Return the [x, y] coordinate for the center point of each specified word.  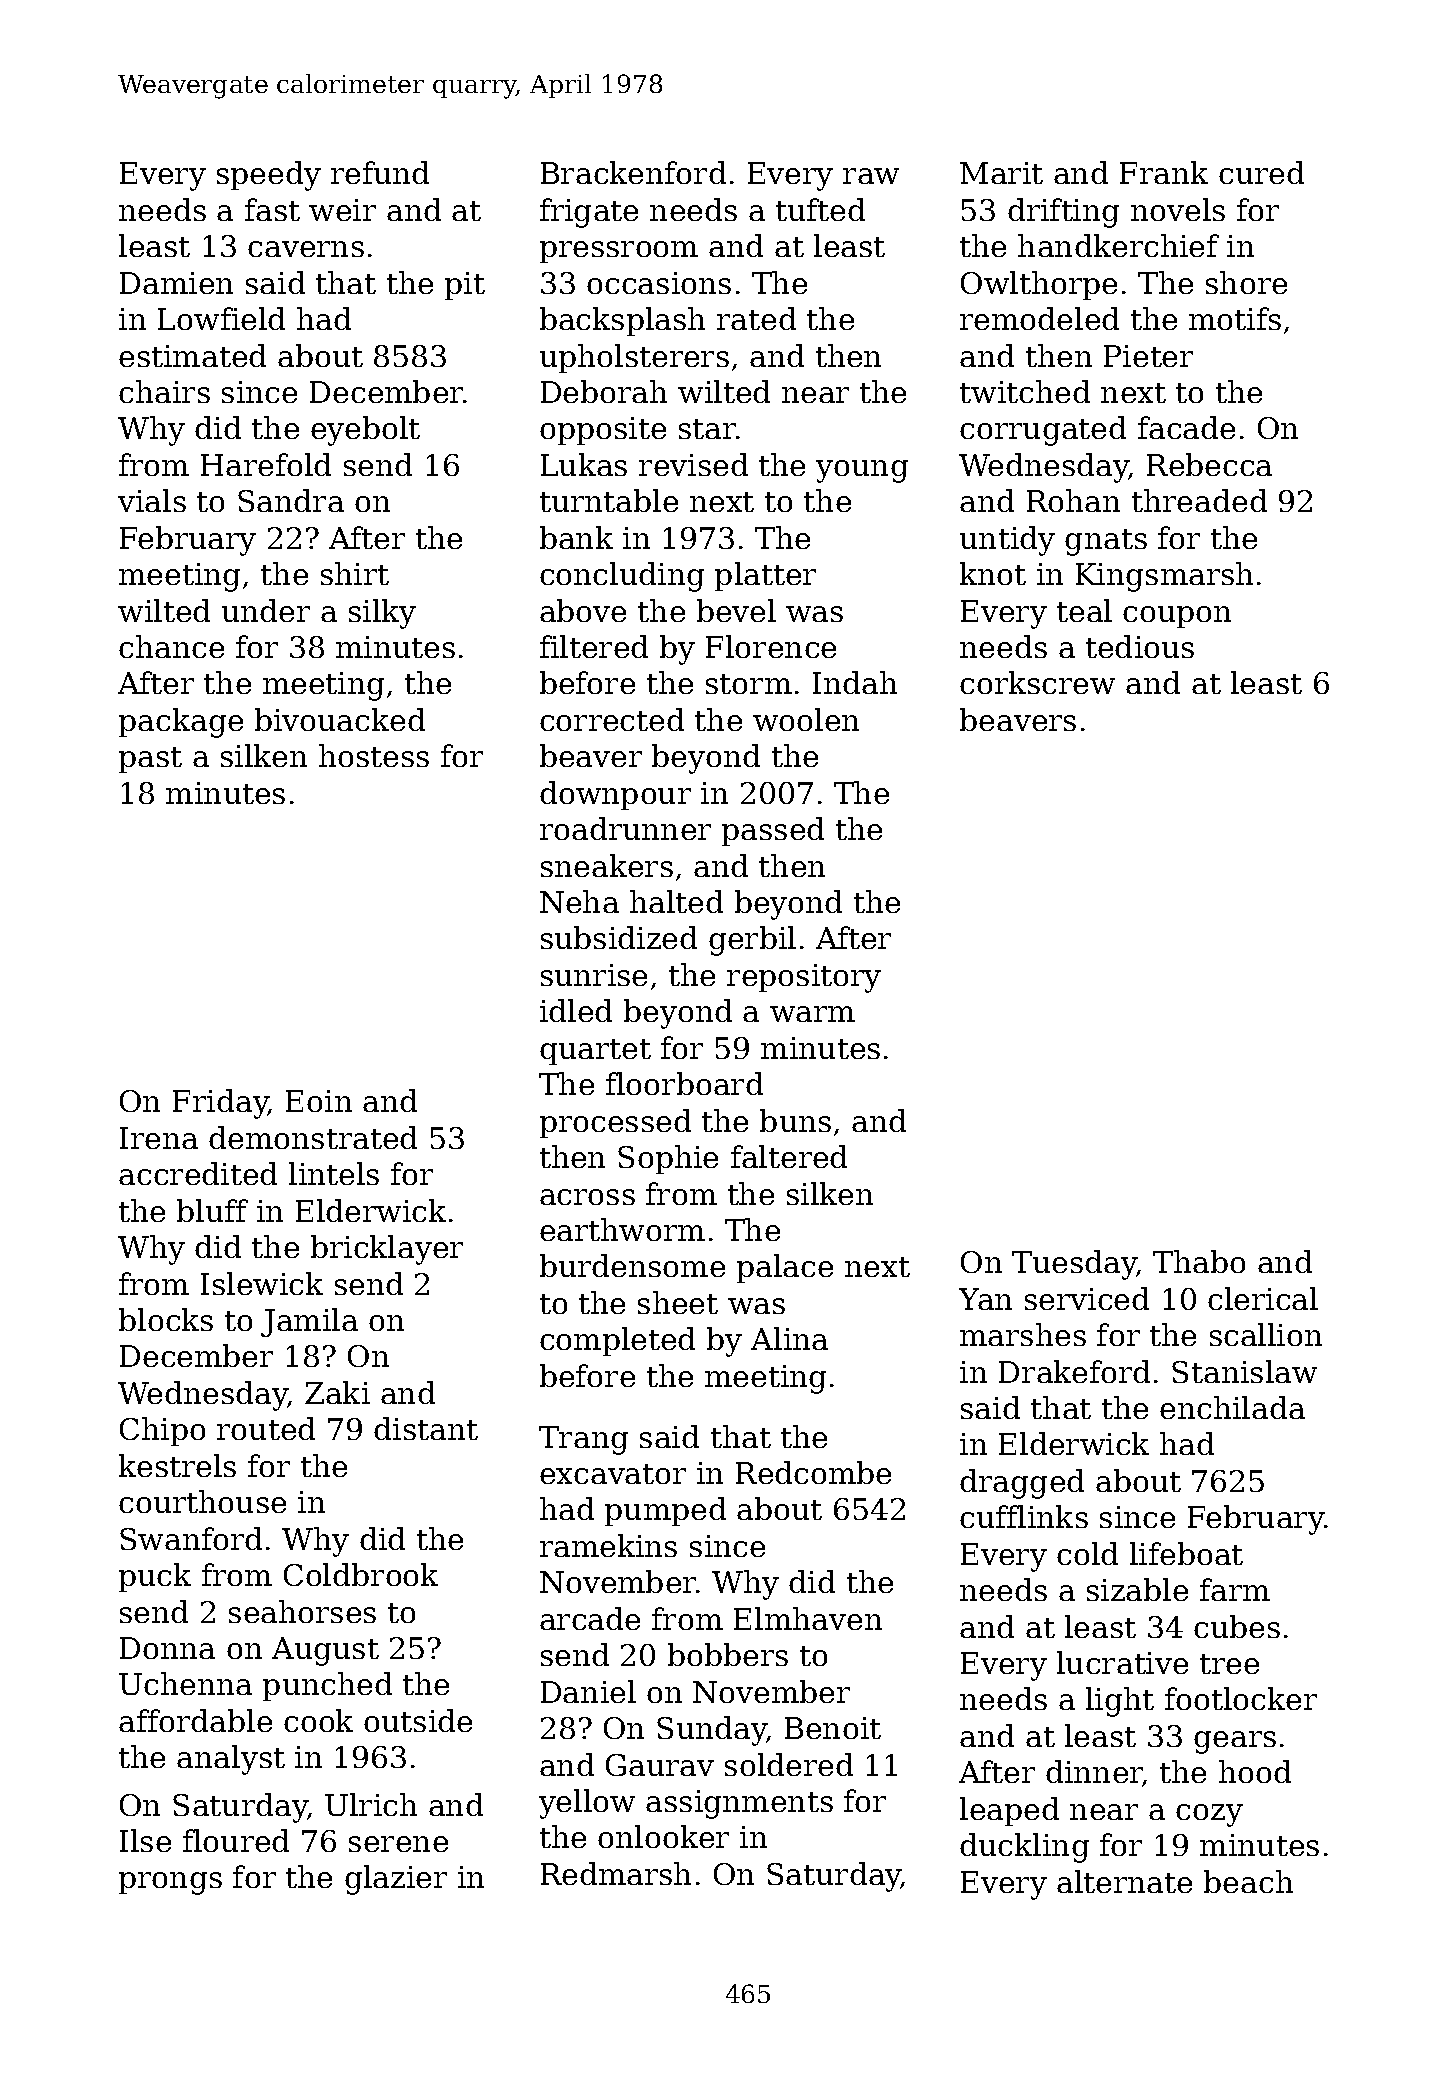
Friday [220, 1104]
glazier [396, 1880]
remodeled [1039, 318]
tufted [820, 209]
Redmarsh [616, 1873]
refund [380, 172]
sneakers [607, 865]
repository [804, 978]
